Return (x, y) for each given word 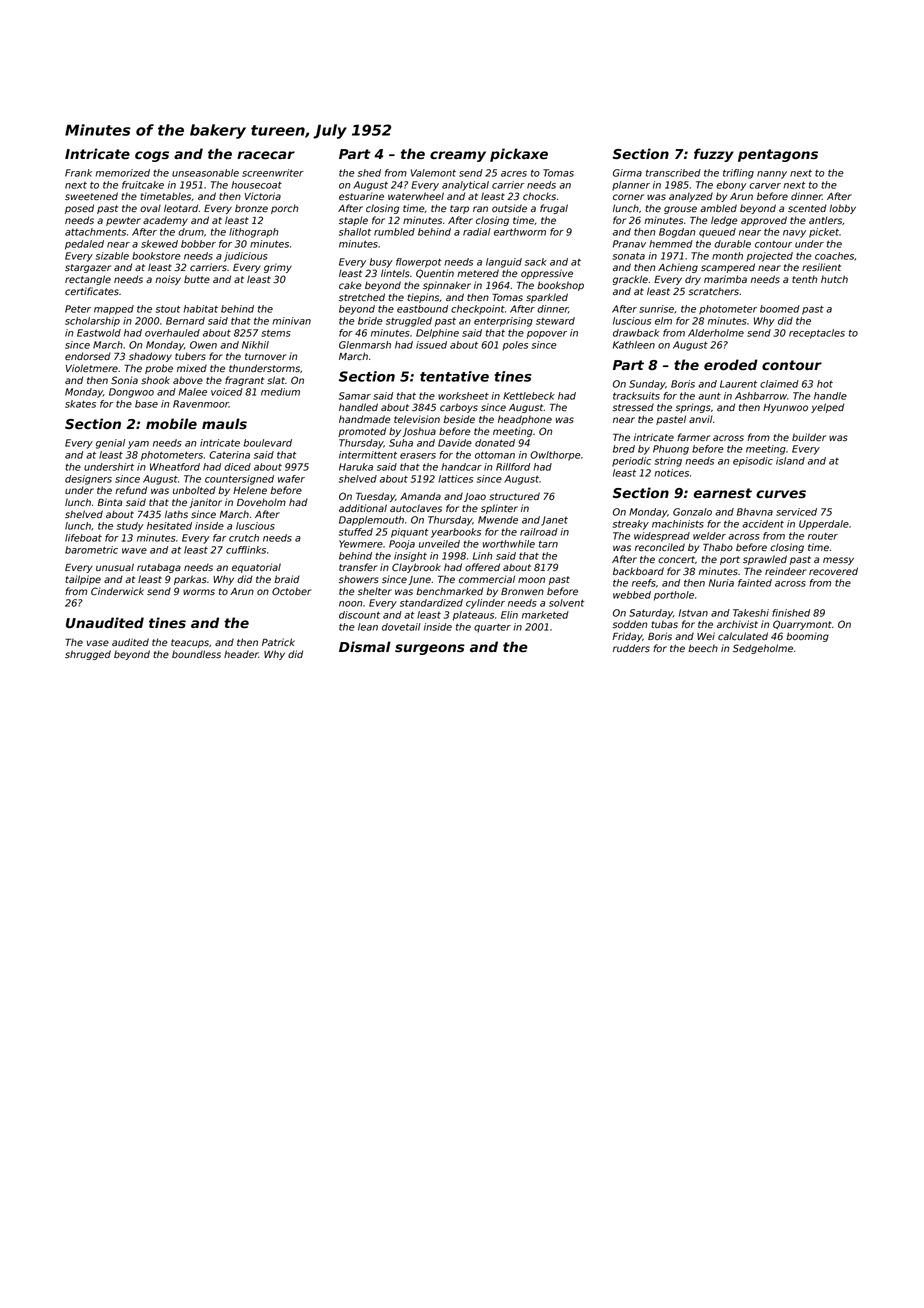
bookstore (156, 256)
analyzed (691, 197)
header (241, 654)
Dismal (365, 646)
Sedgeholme (763, 649)
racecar (266, 155)
